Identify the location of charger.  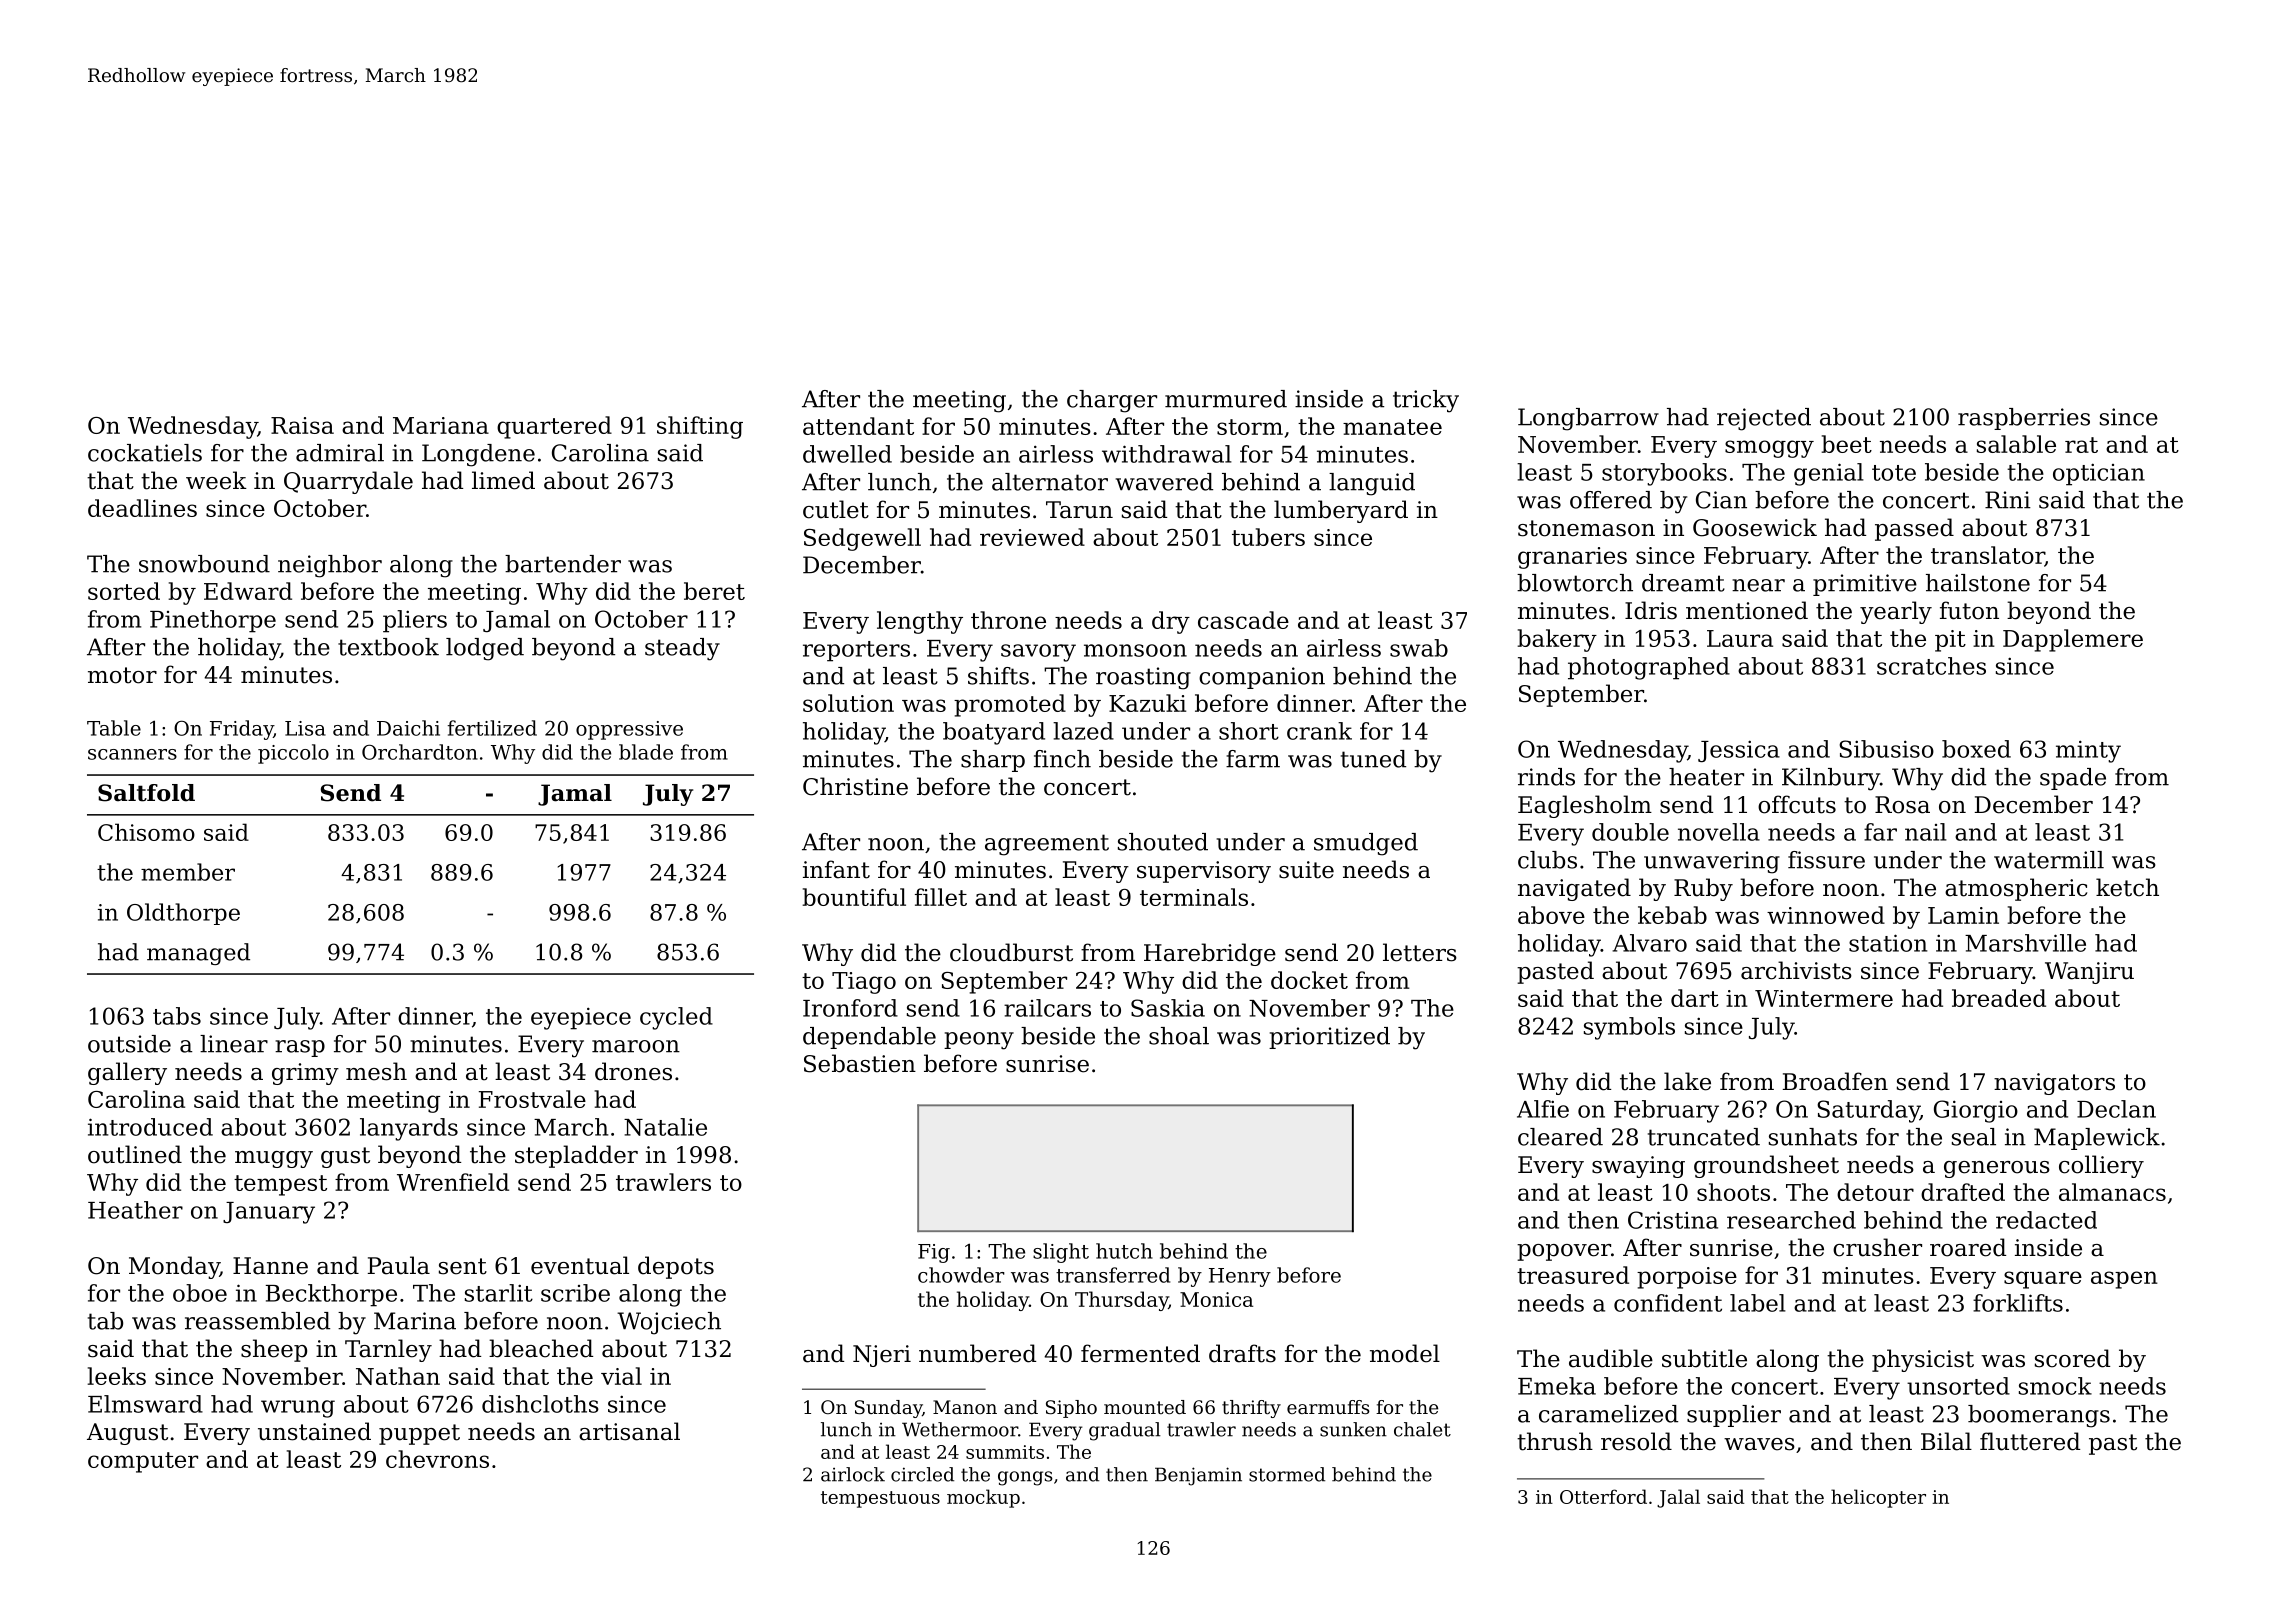
(1112, 401).
